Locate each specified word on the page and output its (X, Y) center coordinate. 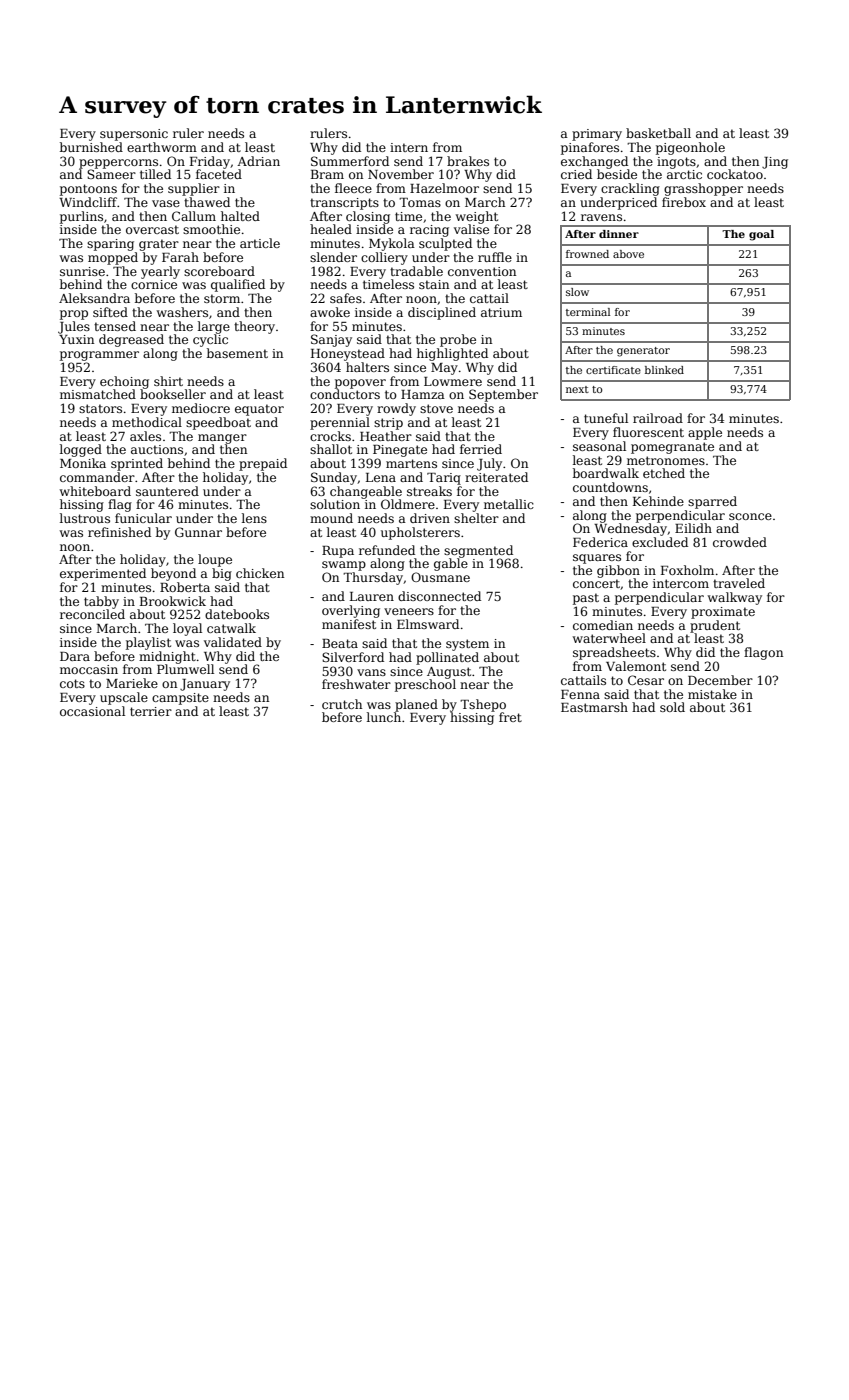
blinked (664, 370)
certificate (613, 370)
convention (482, 271)
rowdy (396, 409)
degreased (131, 340)
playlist (148, 643)
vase (166, 203)
